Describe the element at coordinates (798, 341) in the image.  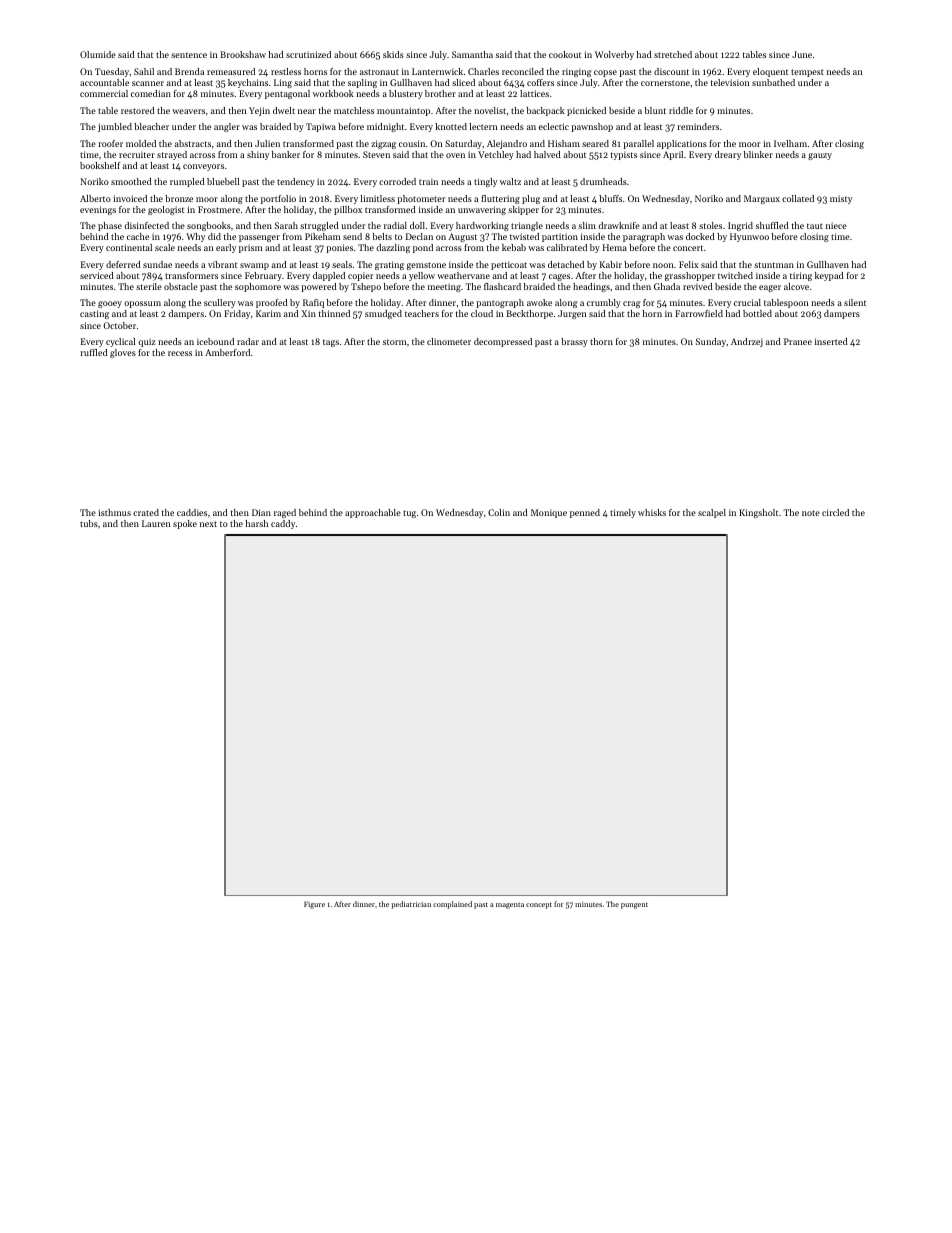
I see `Pranee` at that location.
